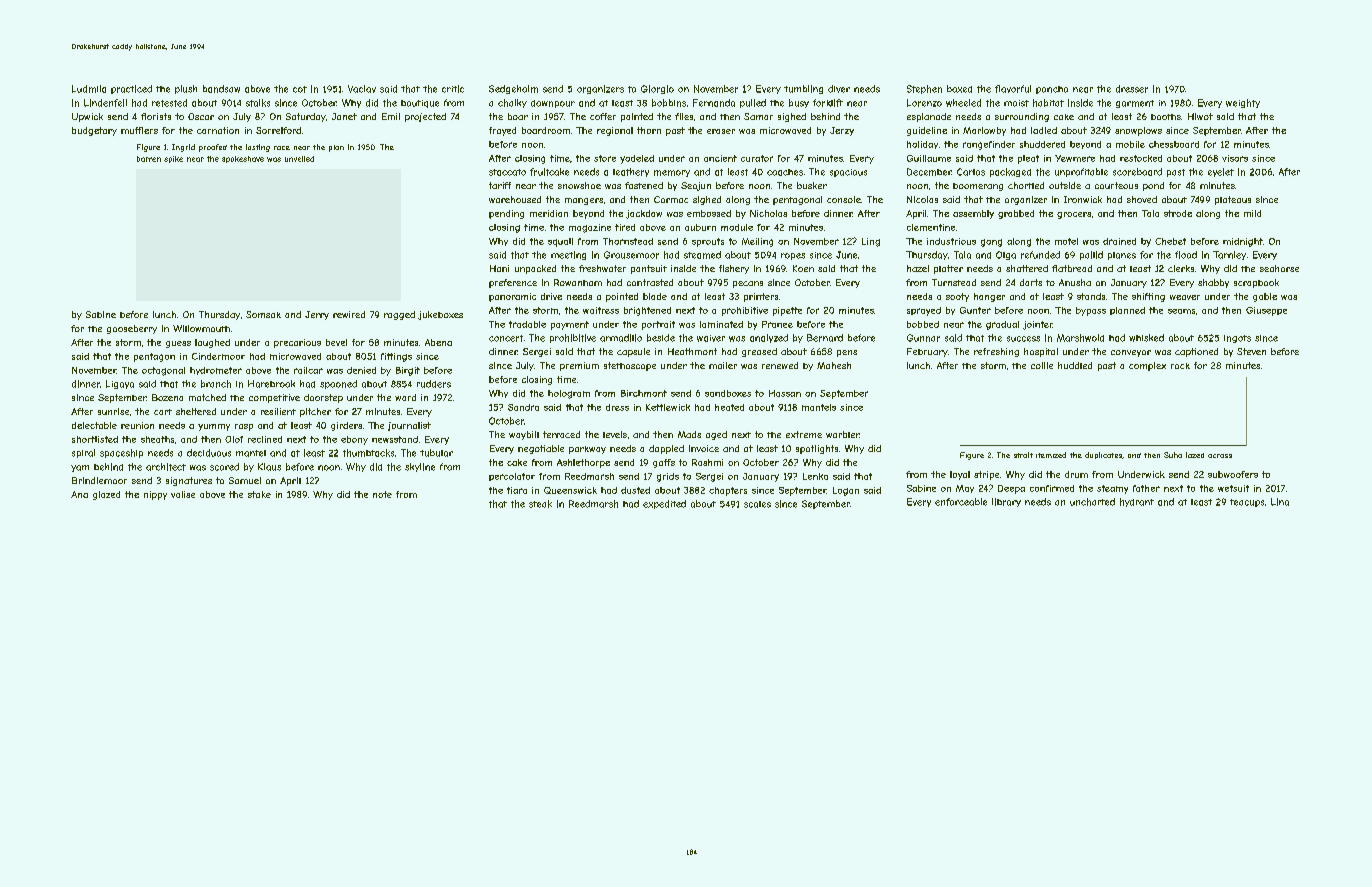  What do you see at coordinates (121, 453) in the screenshot?
I see `spaceship` at bounding box center [121, 453].
